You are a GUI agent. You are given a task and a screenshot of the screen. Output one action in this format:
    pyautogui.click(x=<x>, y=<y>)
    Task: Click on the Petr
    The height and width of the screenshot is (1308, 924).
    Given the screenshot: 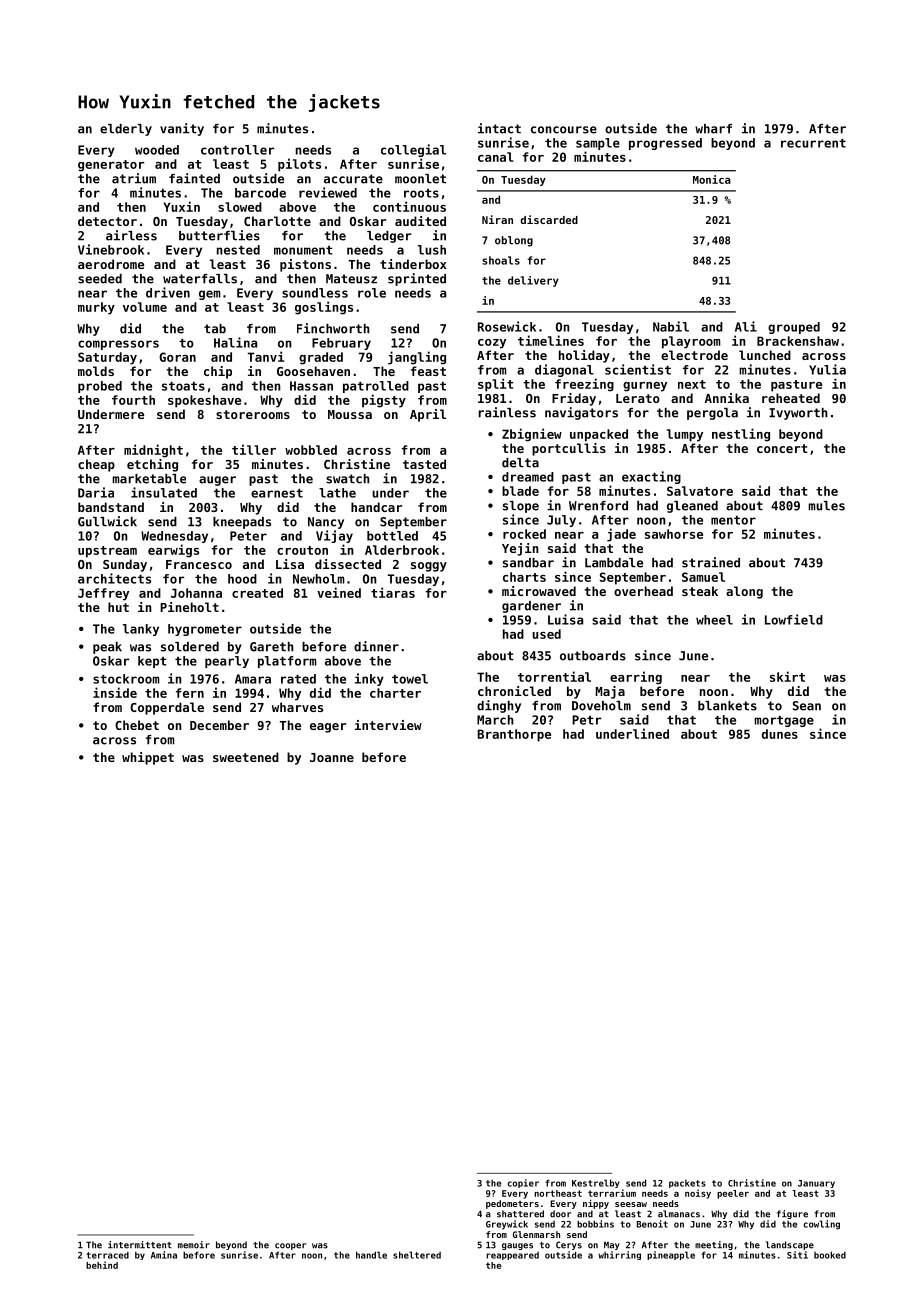 What is the action you would take?
    pyautogui.click(x=586, y=720)
